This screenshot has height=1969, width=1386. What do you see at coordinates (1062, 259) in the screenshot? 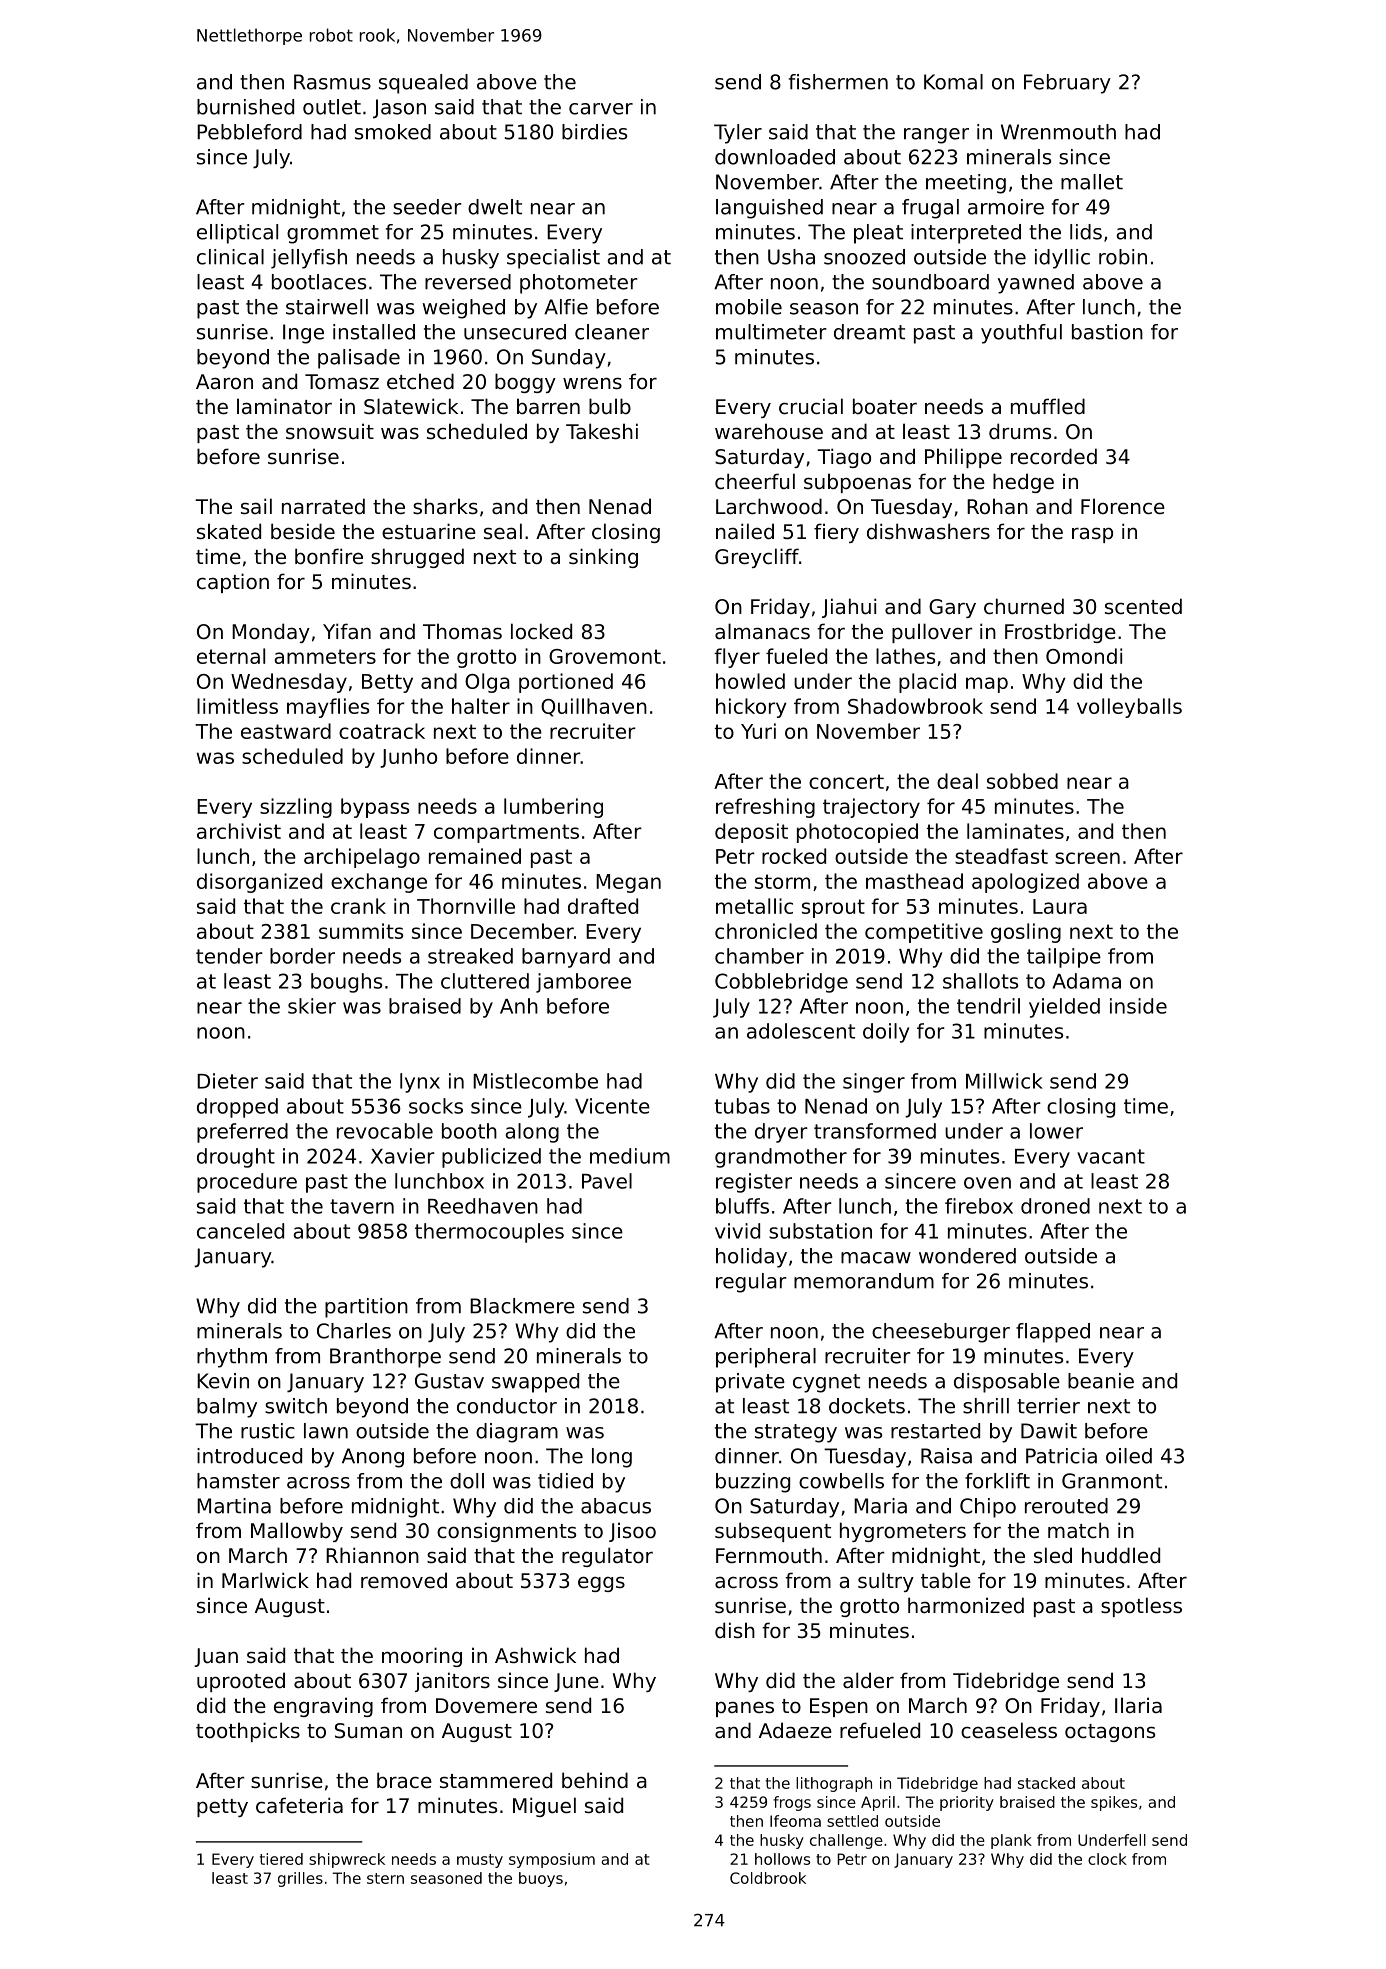
I see `idyllic` at bounding box center [1062, 259].
